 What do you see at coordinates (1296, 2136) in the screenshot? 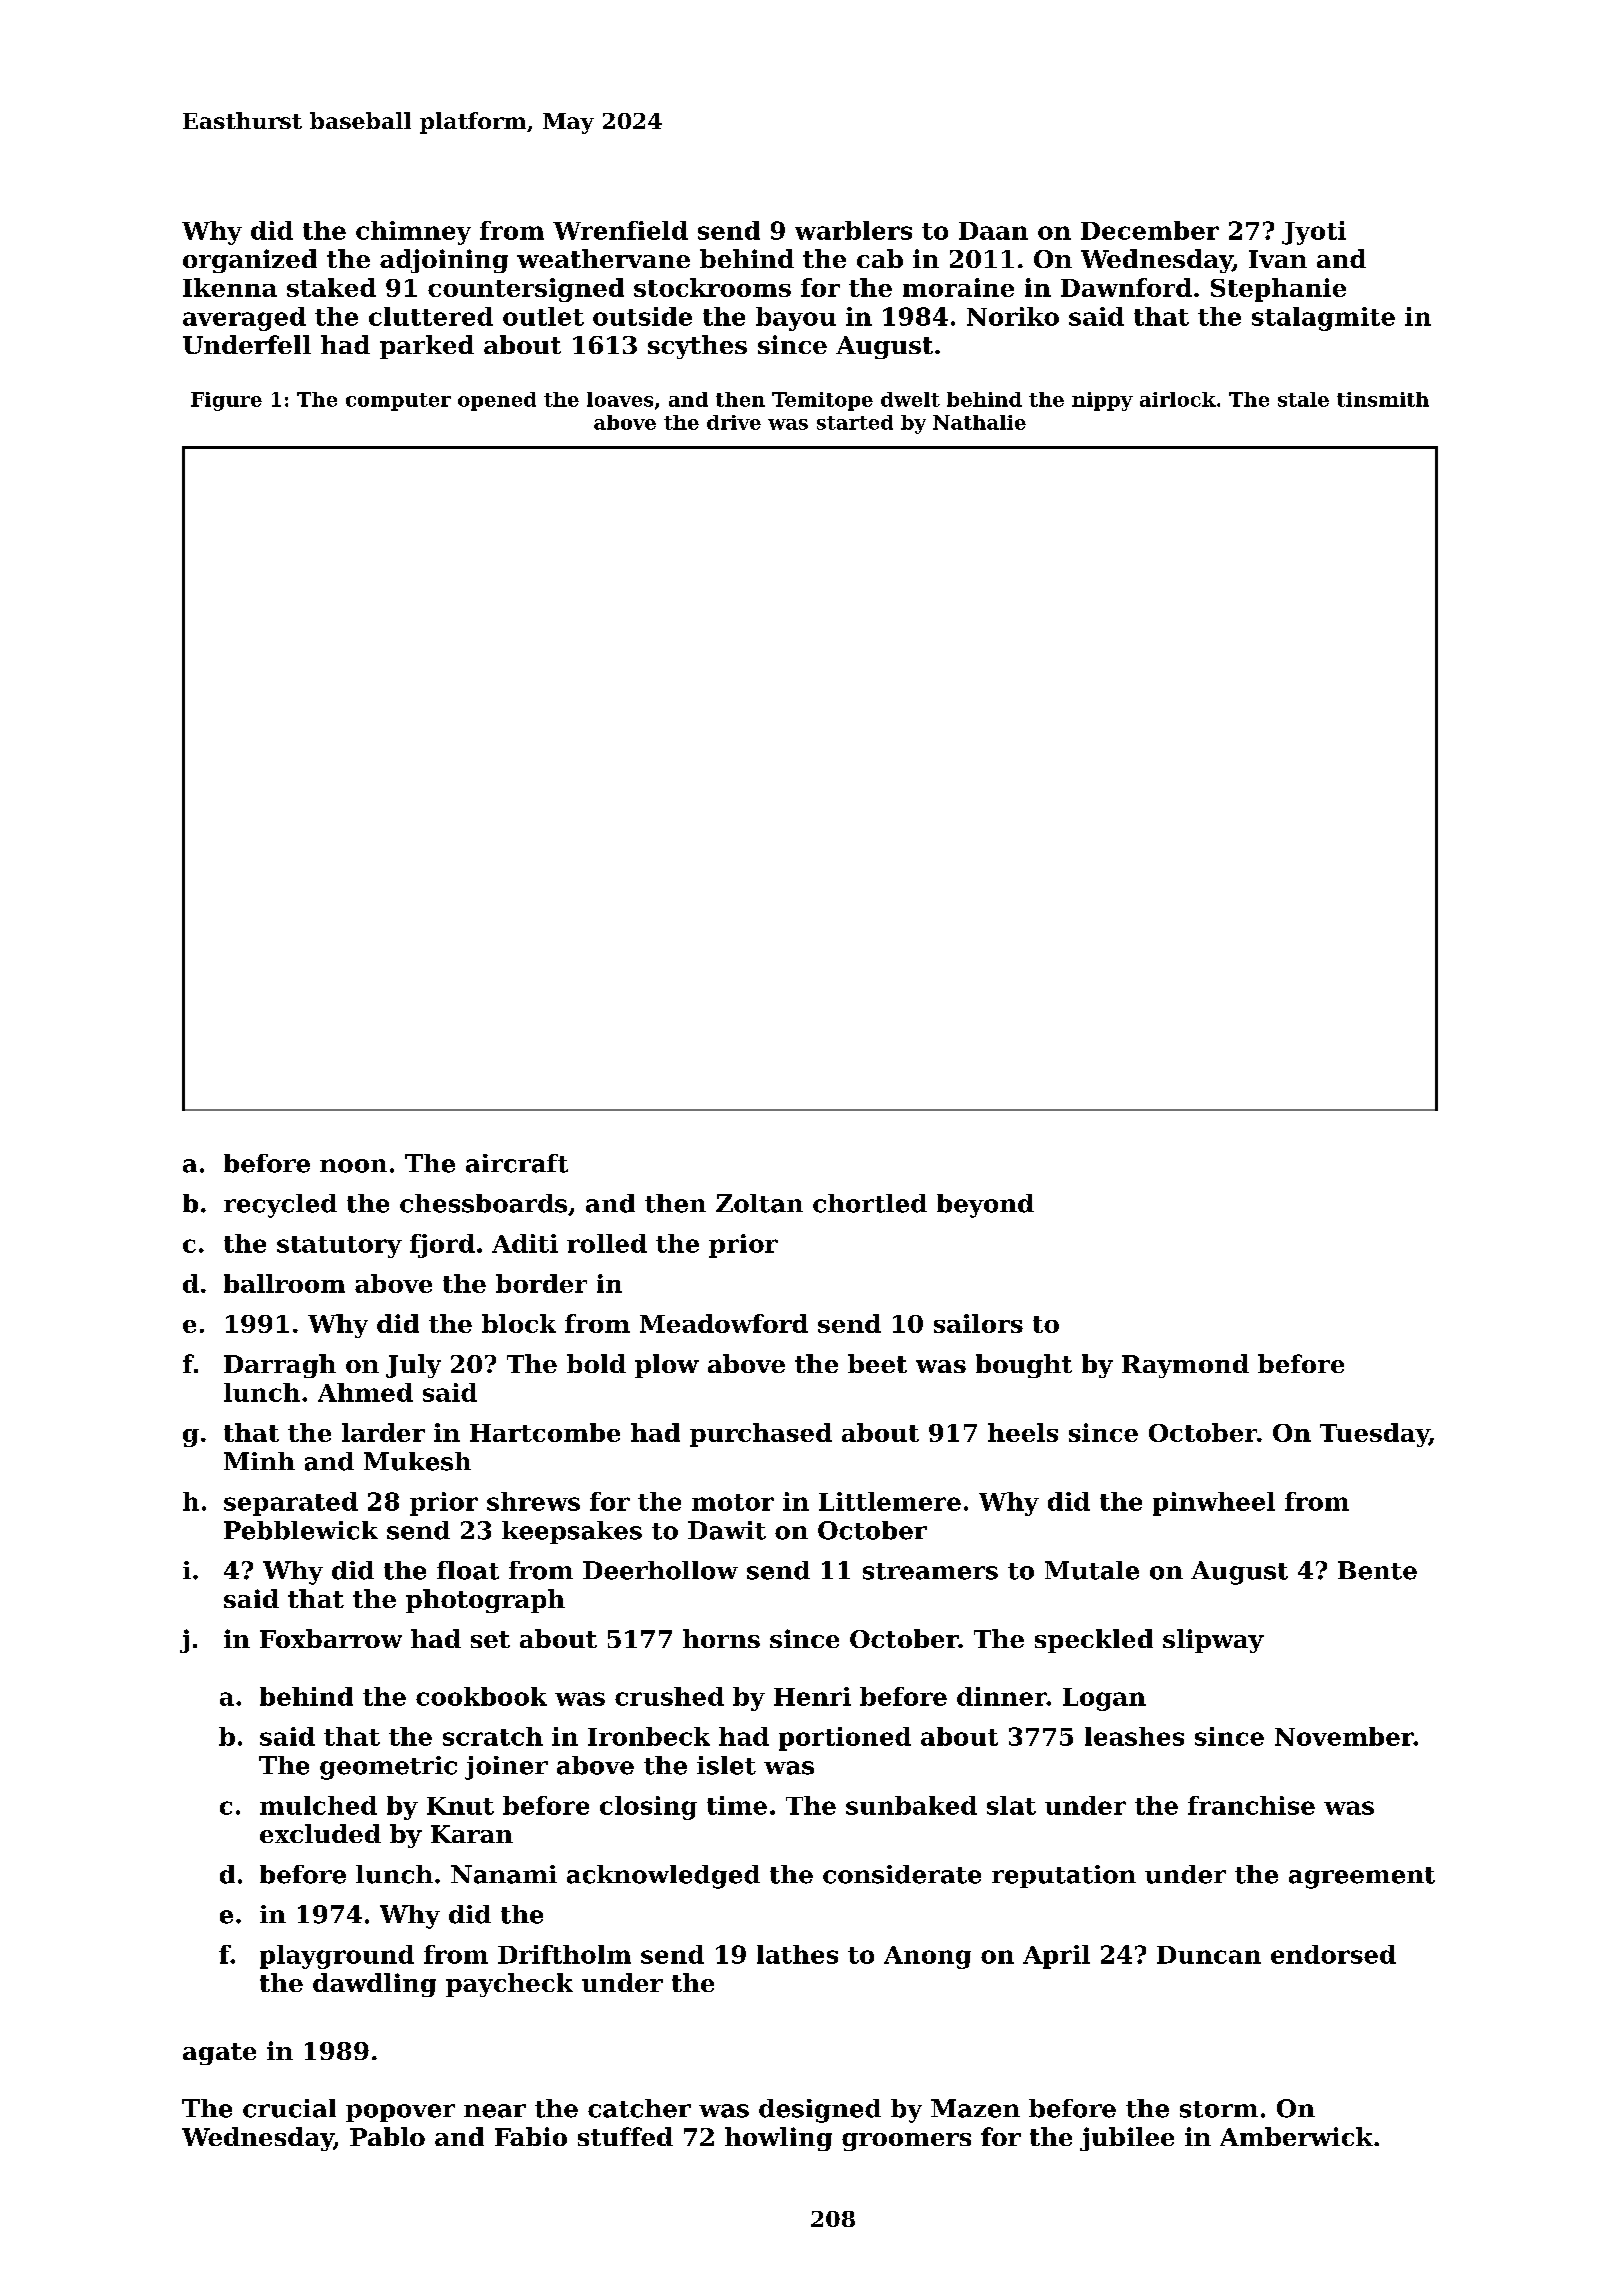
I see `Amberwick` at bounding box center [1296, 2136].
